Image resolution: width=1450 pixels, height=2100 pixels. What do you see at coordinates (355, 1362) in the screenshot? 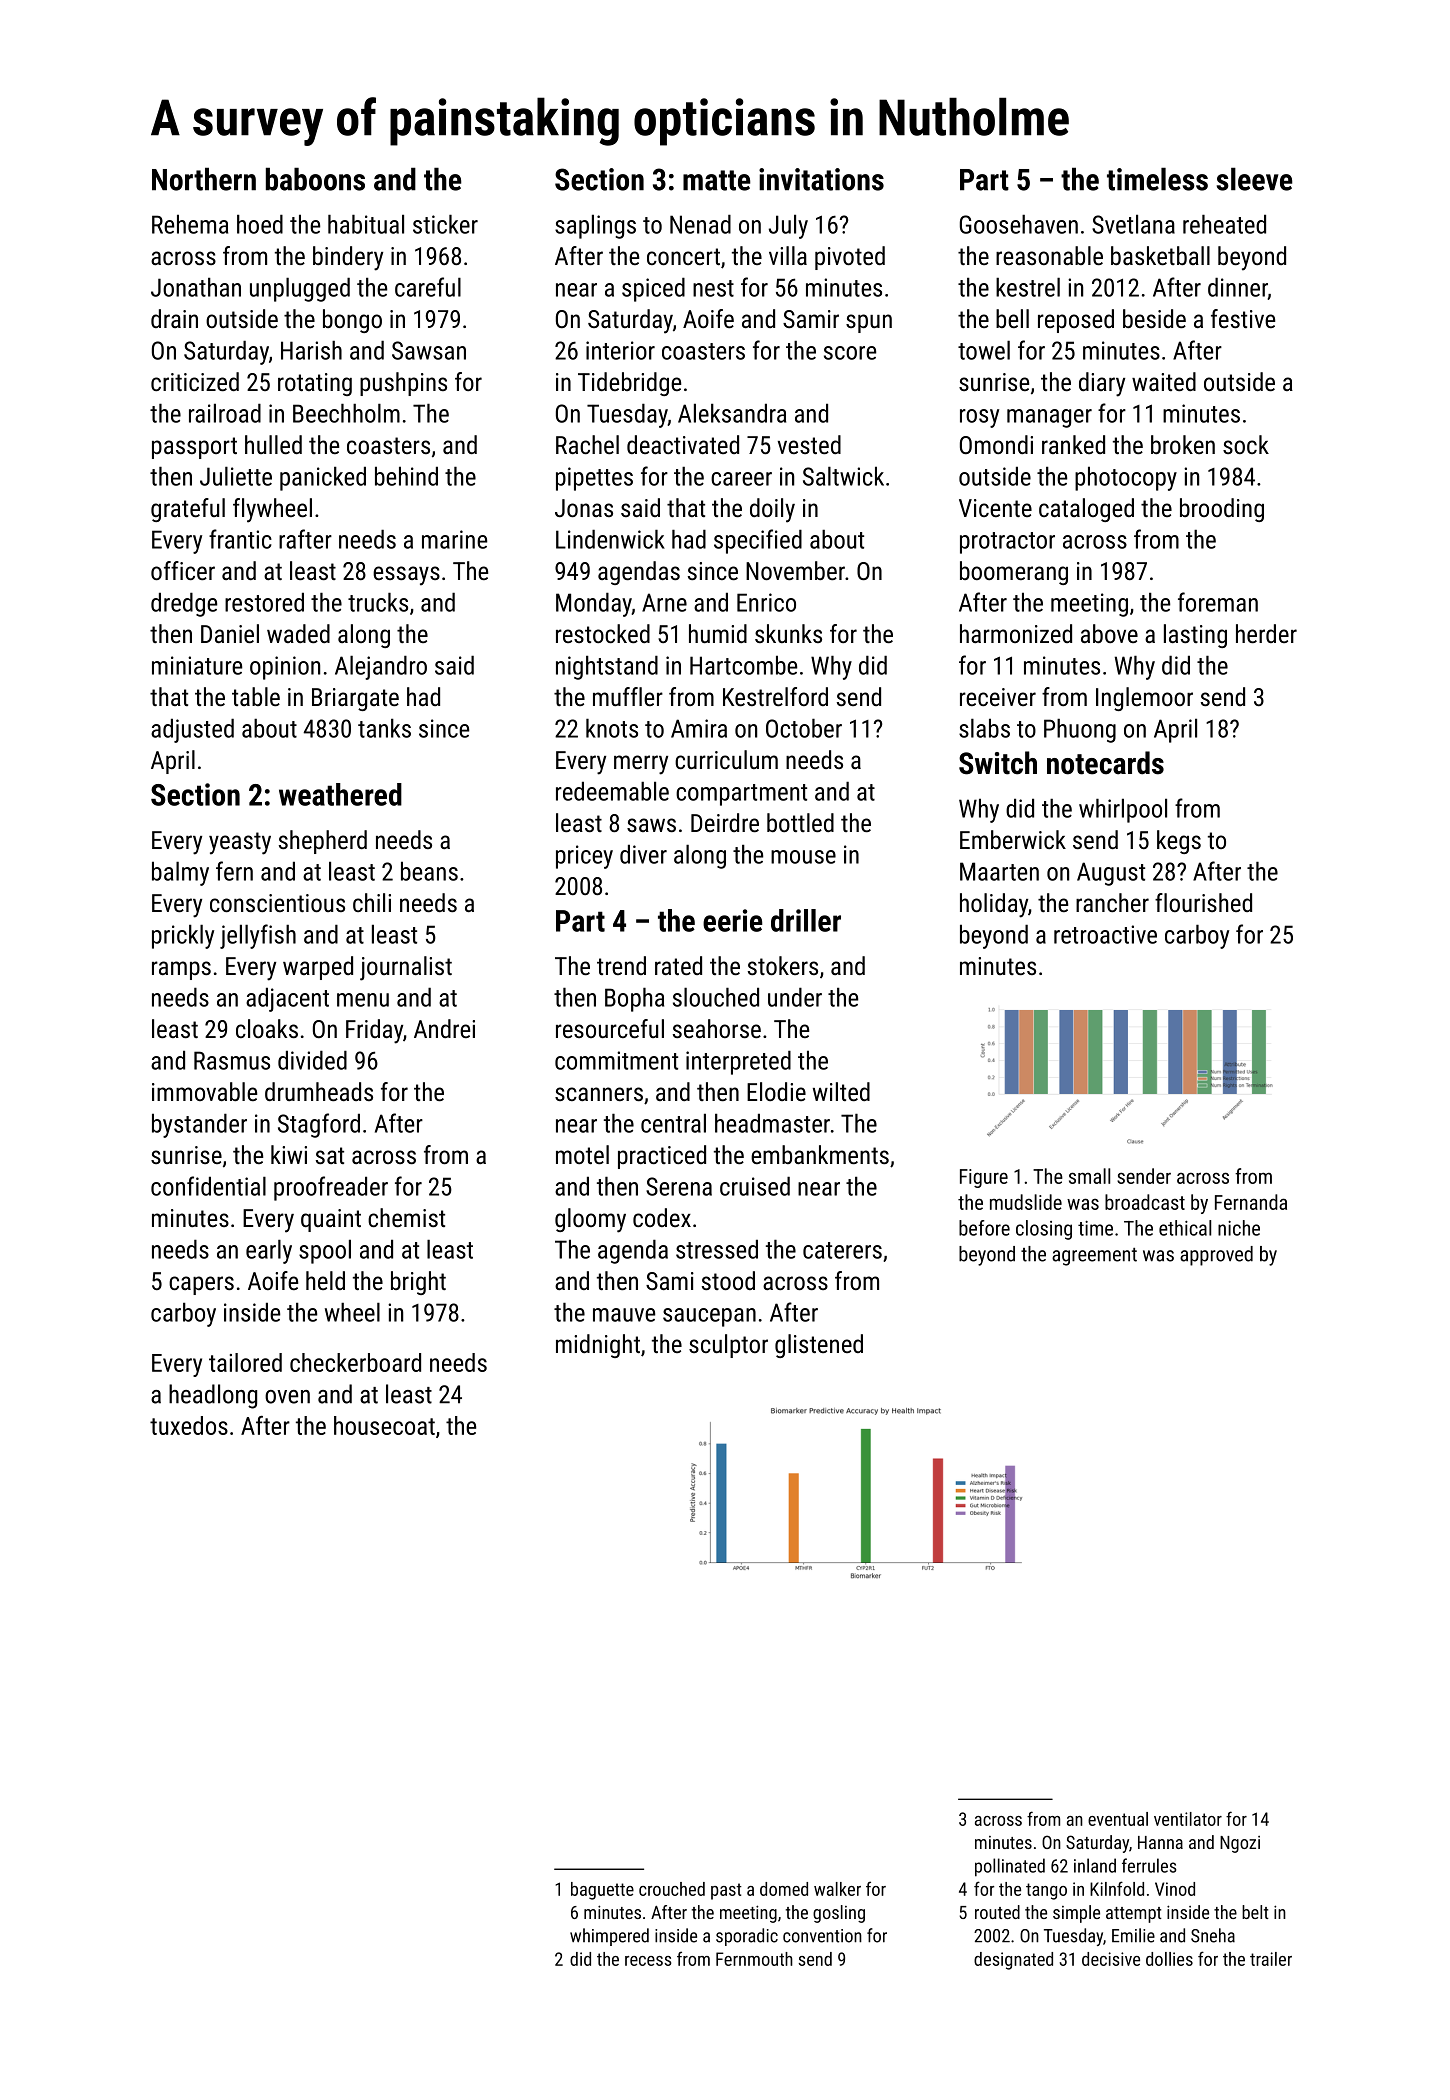
I see `checkerboard` at bounding box center [355, 1362].
